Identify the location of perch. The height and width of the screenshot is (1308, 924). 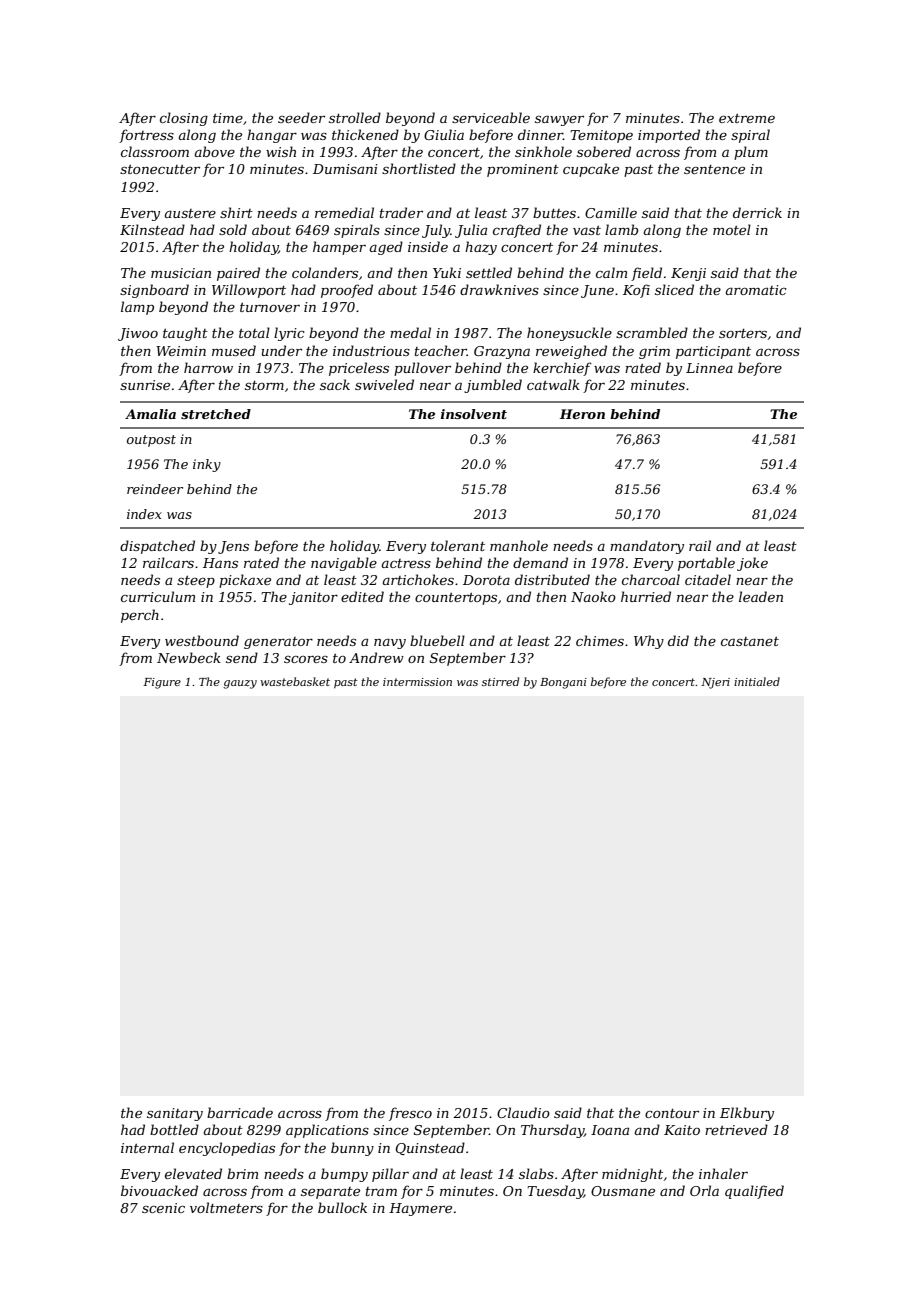
(140, 616).
